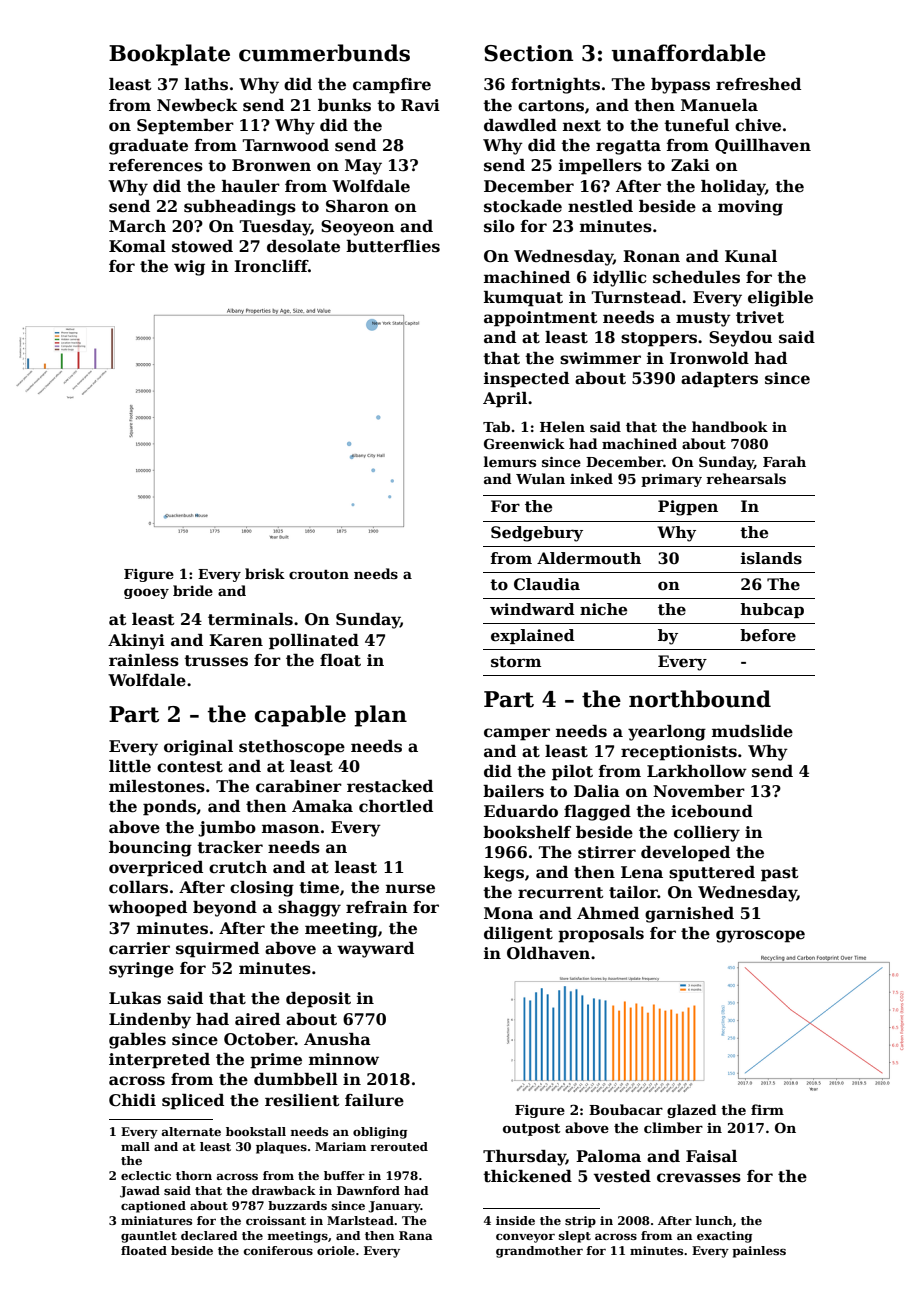 Image resolution: width=924 pixels, height=1308 pixels. Describe the element at coordinates (416, 1235) in the screenshot. I see `Rana` at that location.
